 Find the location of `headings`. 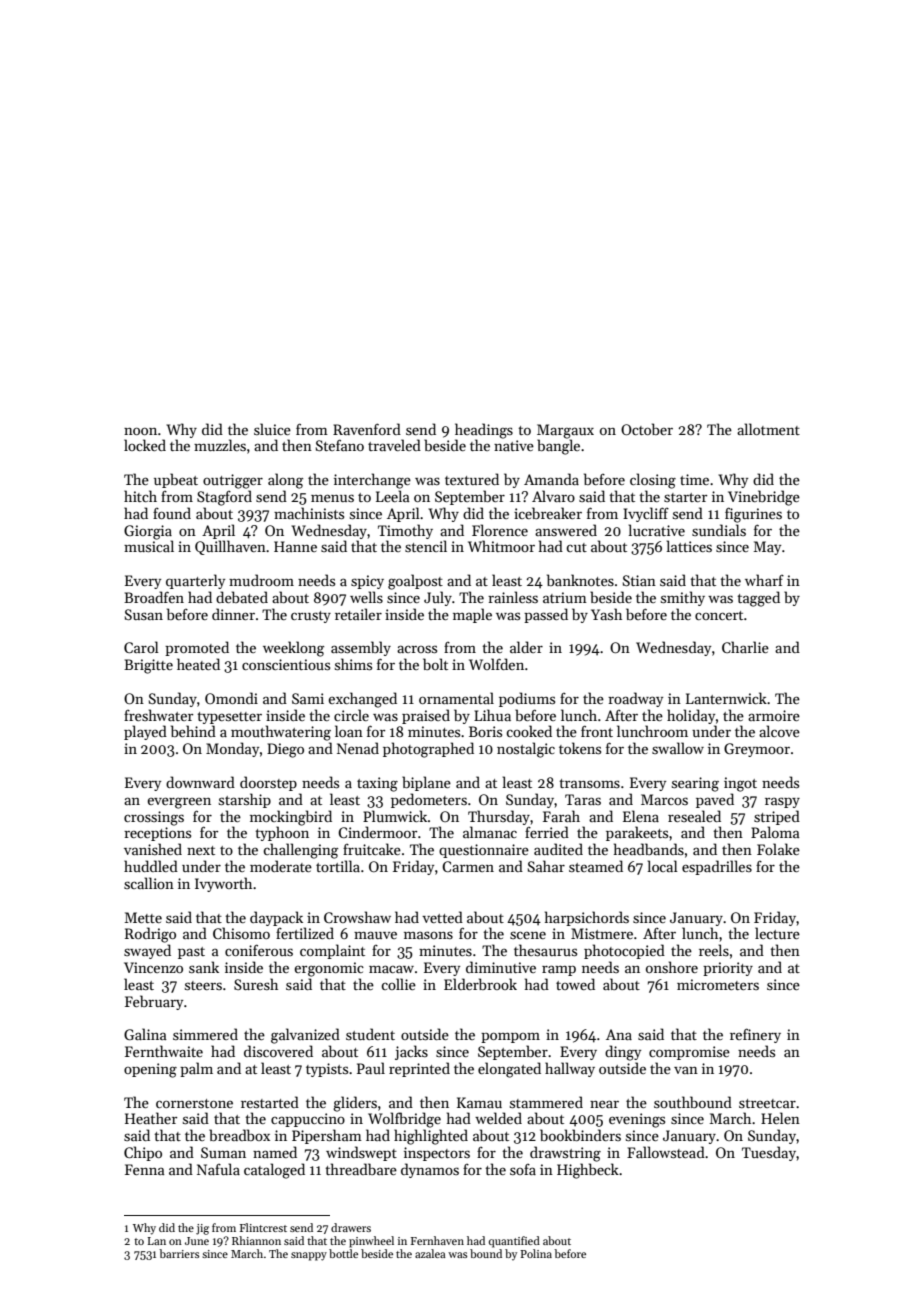

headings is located at coordinates (484, 431).
